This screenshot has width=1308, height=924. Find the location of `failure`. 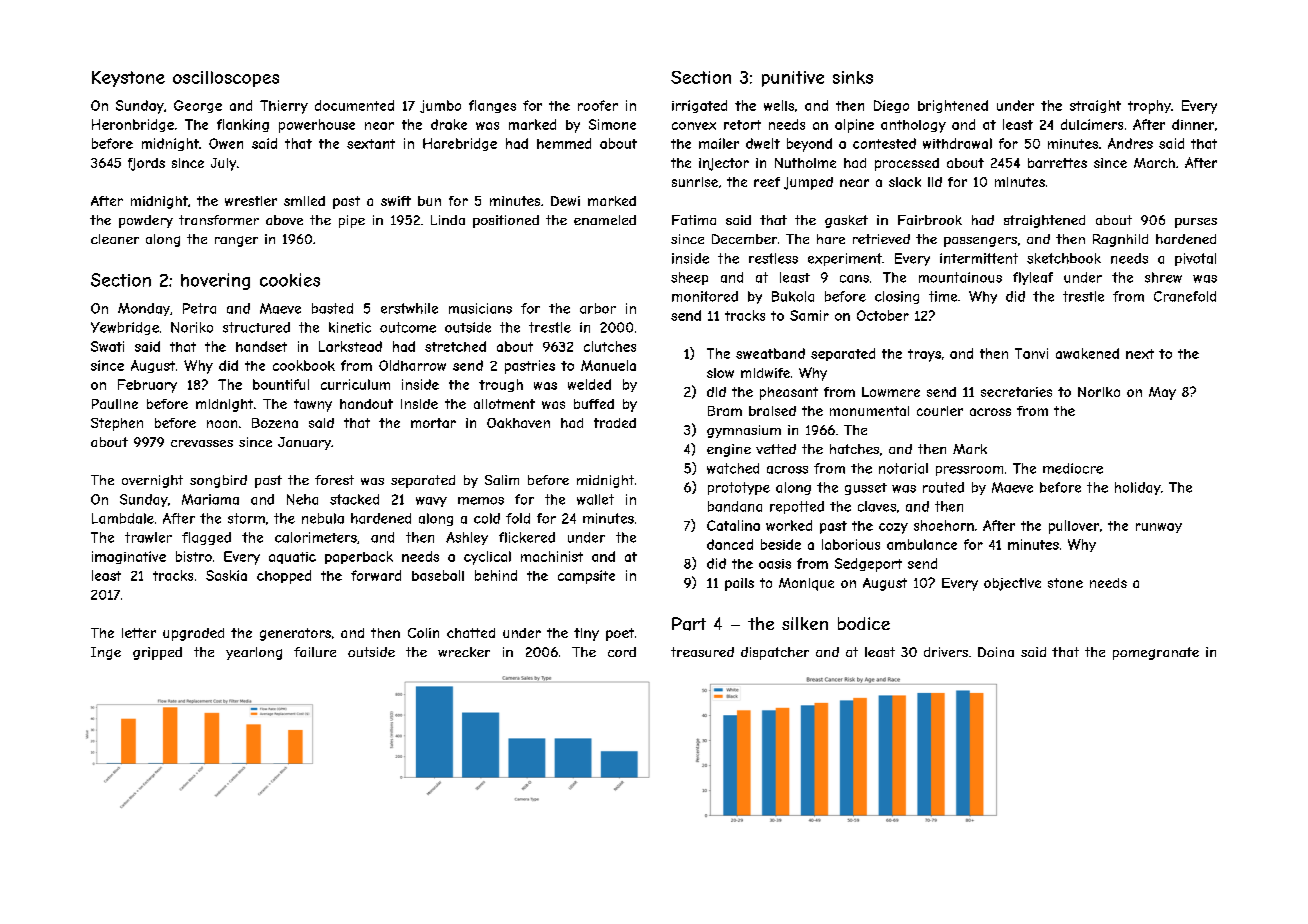

failure is located at coordinates (315, 652).
